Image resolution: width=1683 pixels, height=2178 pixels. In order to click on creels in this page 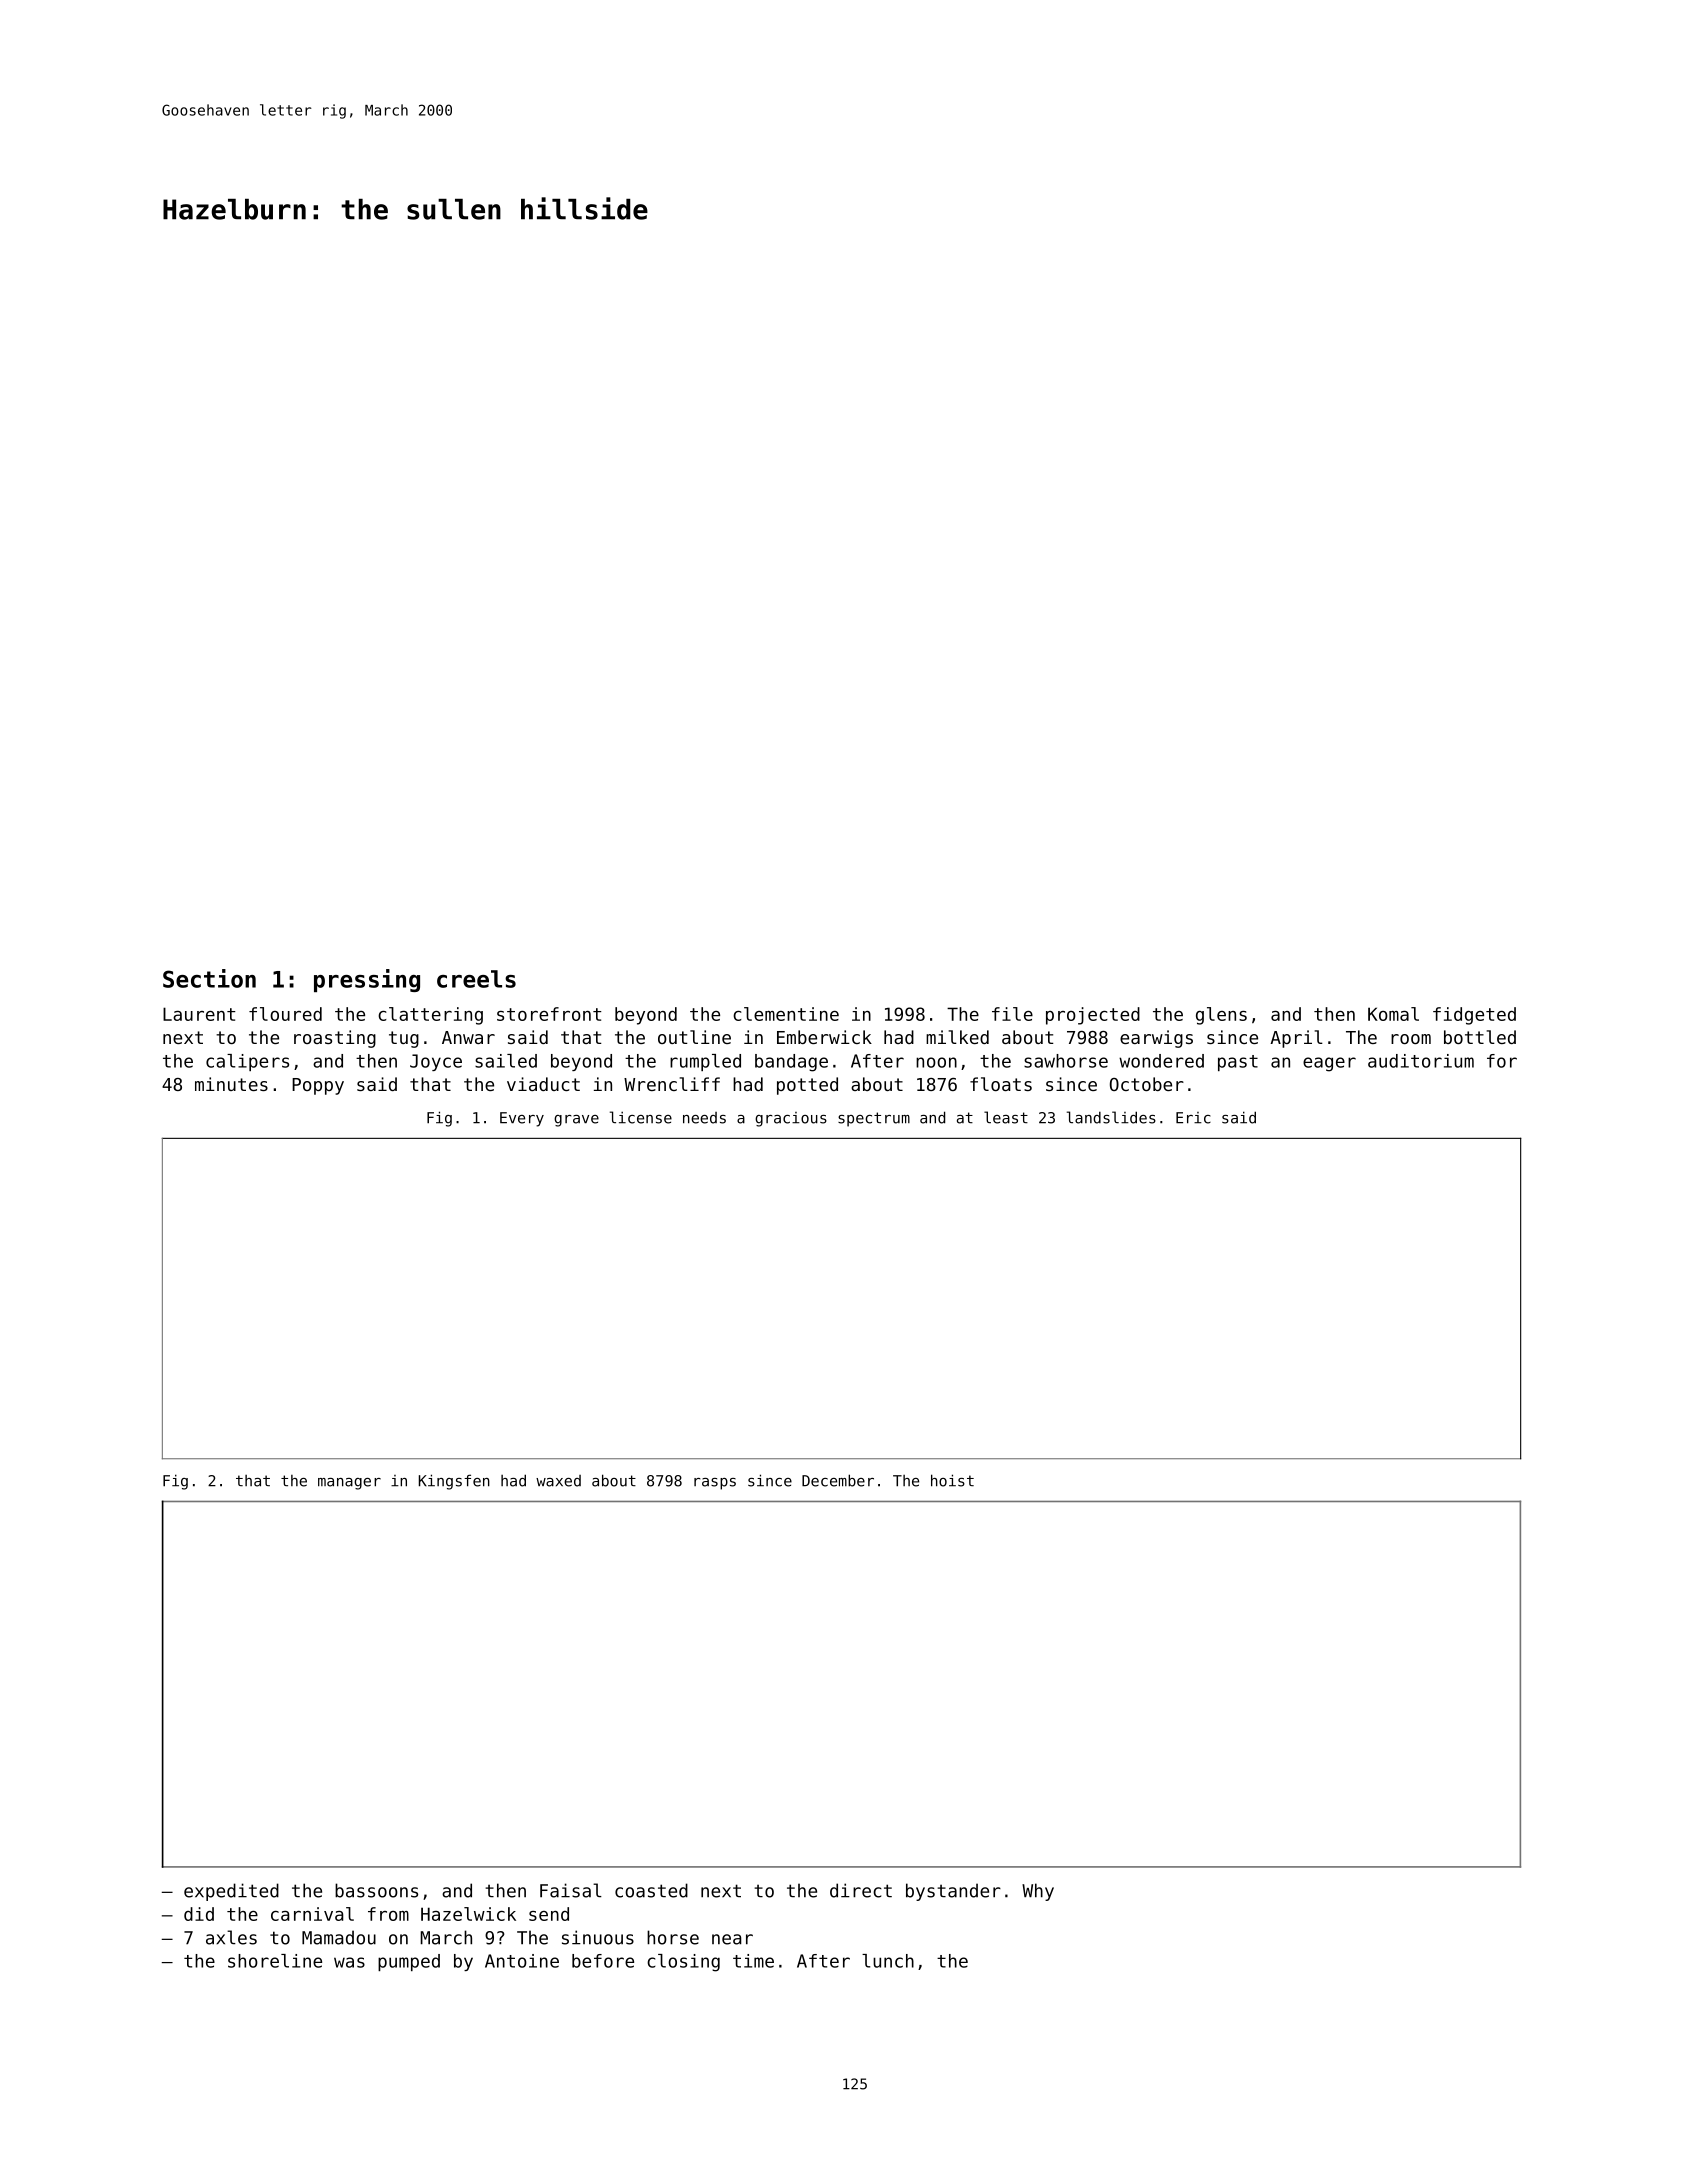, I will do `click(476, 979)`.
